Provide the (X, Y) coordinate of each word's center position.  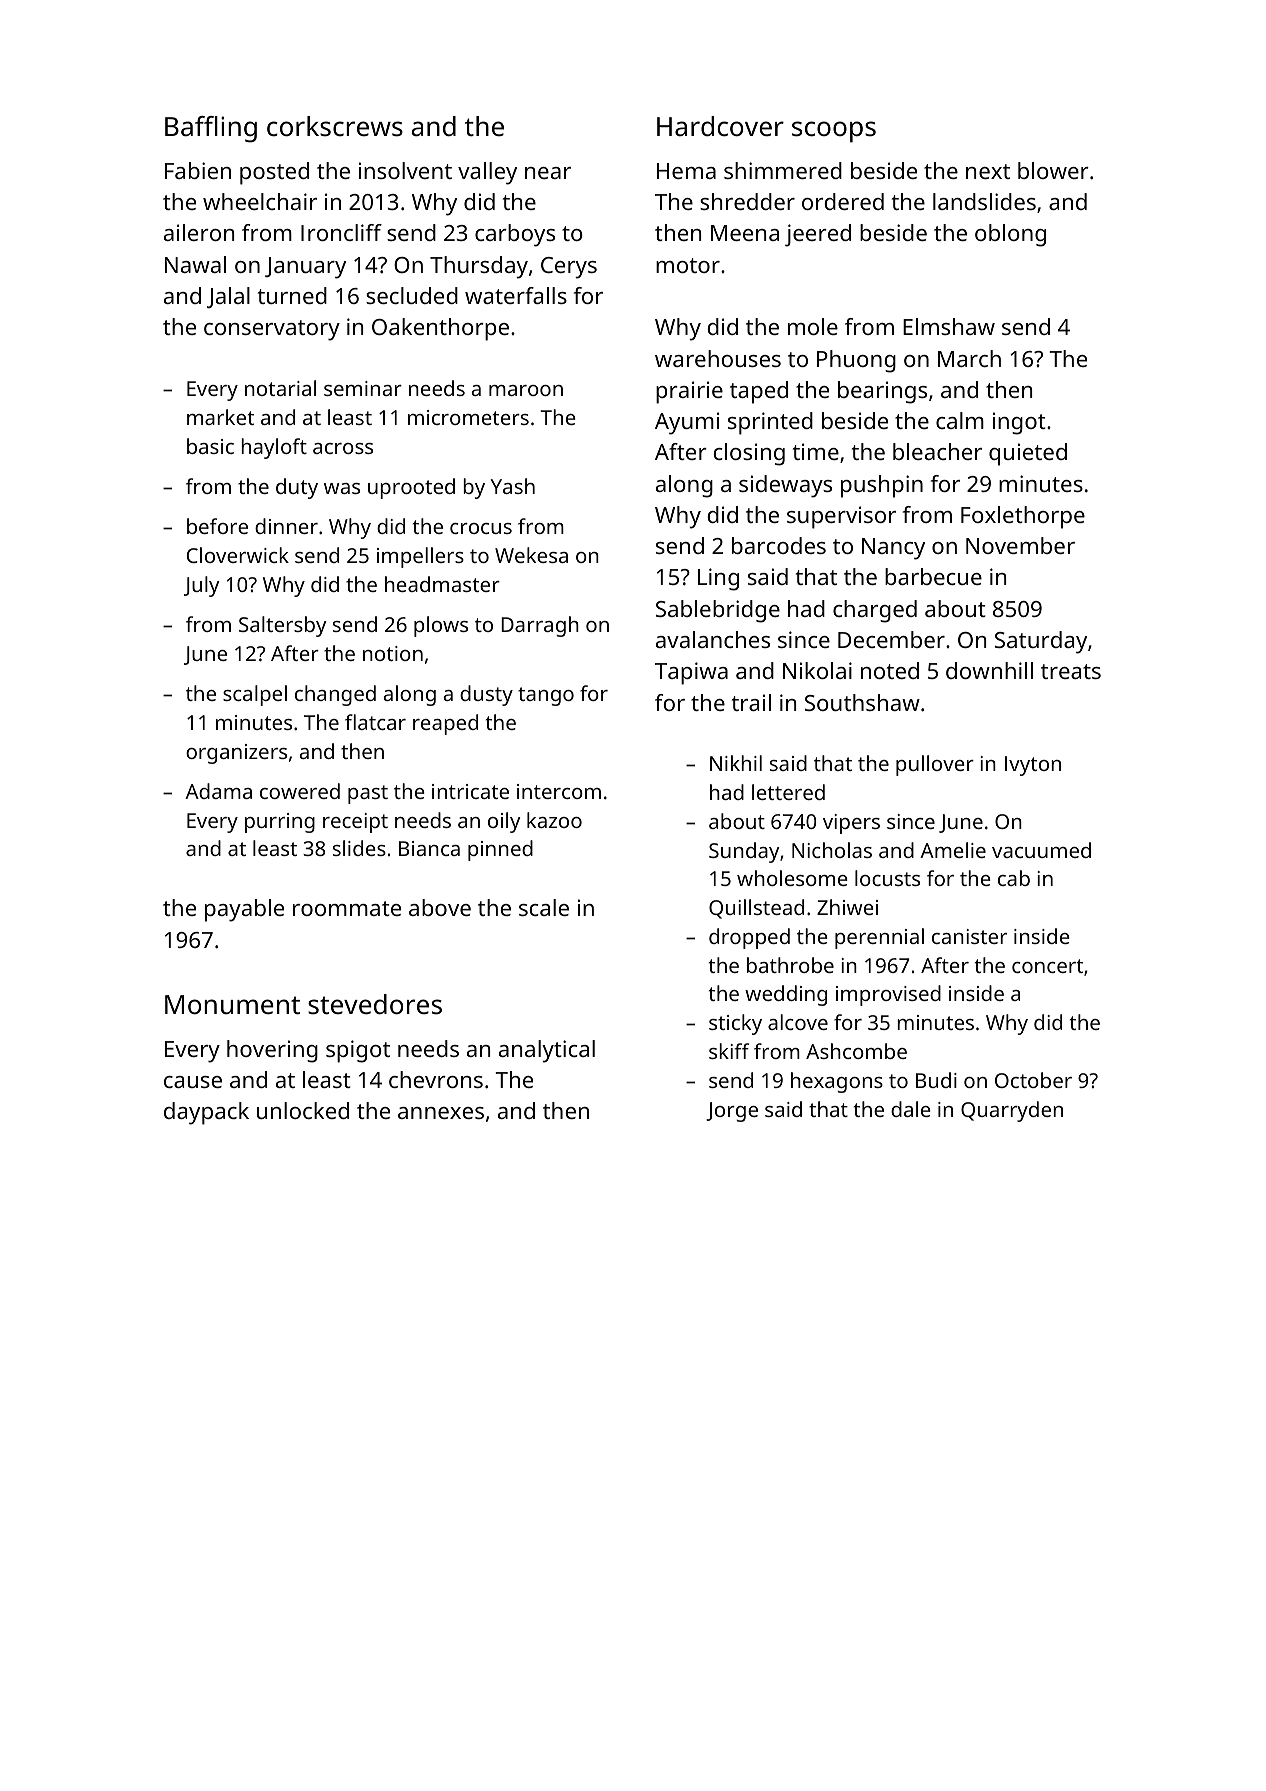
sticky (735, 1024)
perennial (879, 938)
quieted (1028, 454)
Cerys (569, 268)
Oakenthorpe (440, 329)
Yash (513, 486)
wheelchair (260, 201)
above (440, 907)
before (217, 526)
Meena (745, 233)
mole (813, 326)
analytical (547, 1051)
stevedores (375, 1004)
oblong (1010, 235)
